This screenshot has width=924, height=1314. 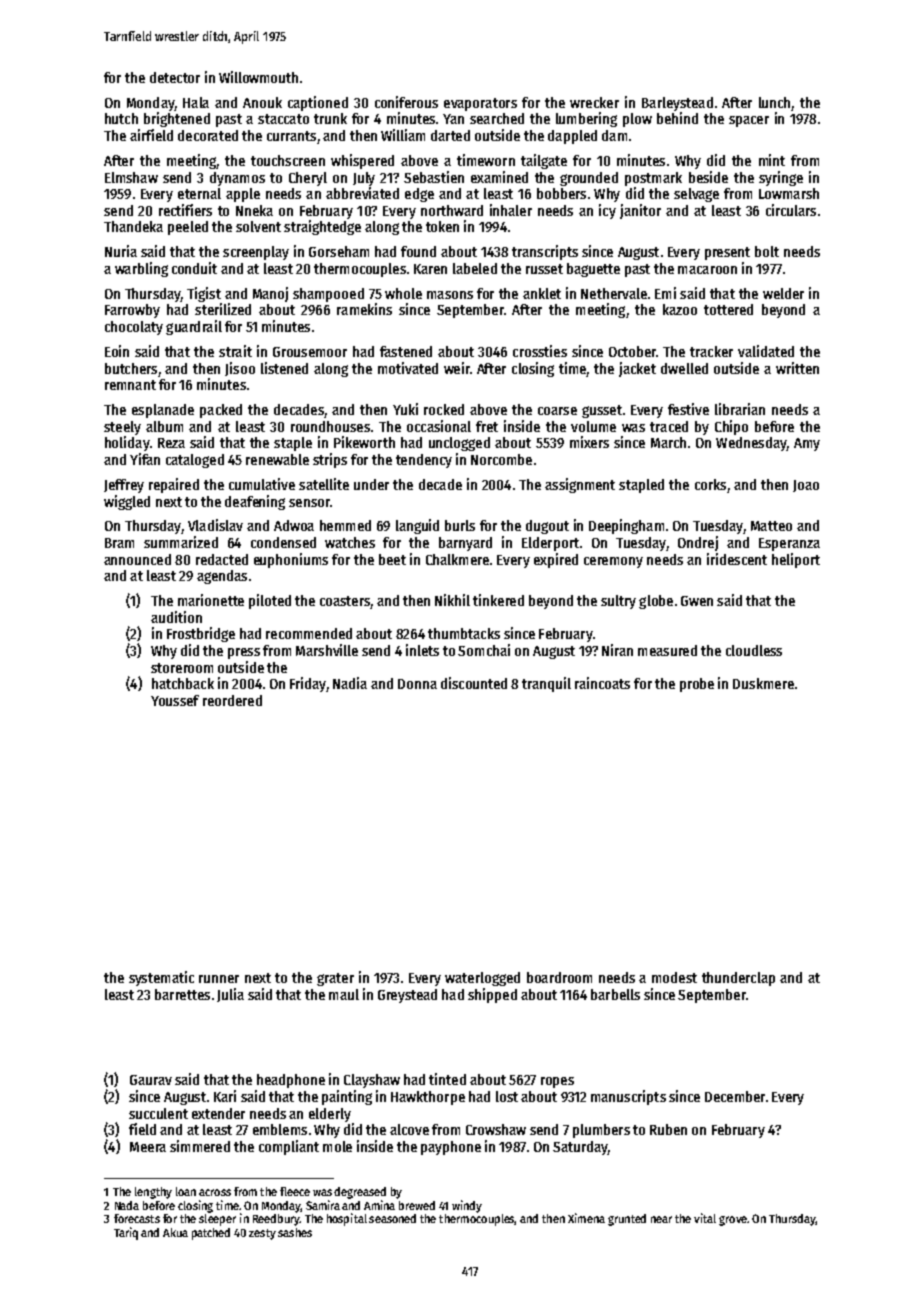 What do you see at coordinates (407, 996) in the screenshot?
I see `Greystead` at bounding box center [407, 996].
